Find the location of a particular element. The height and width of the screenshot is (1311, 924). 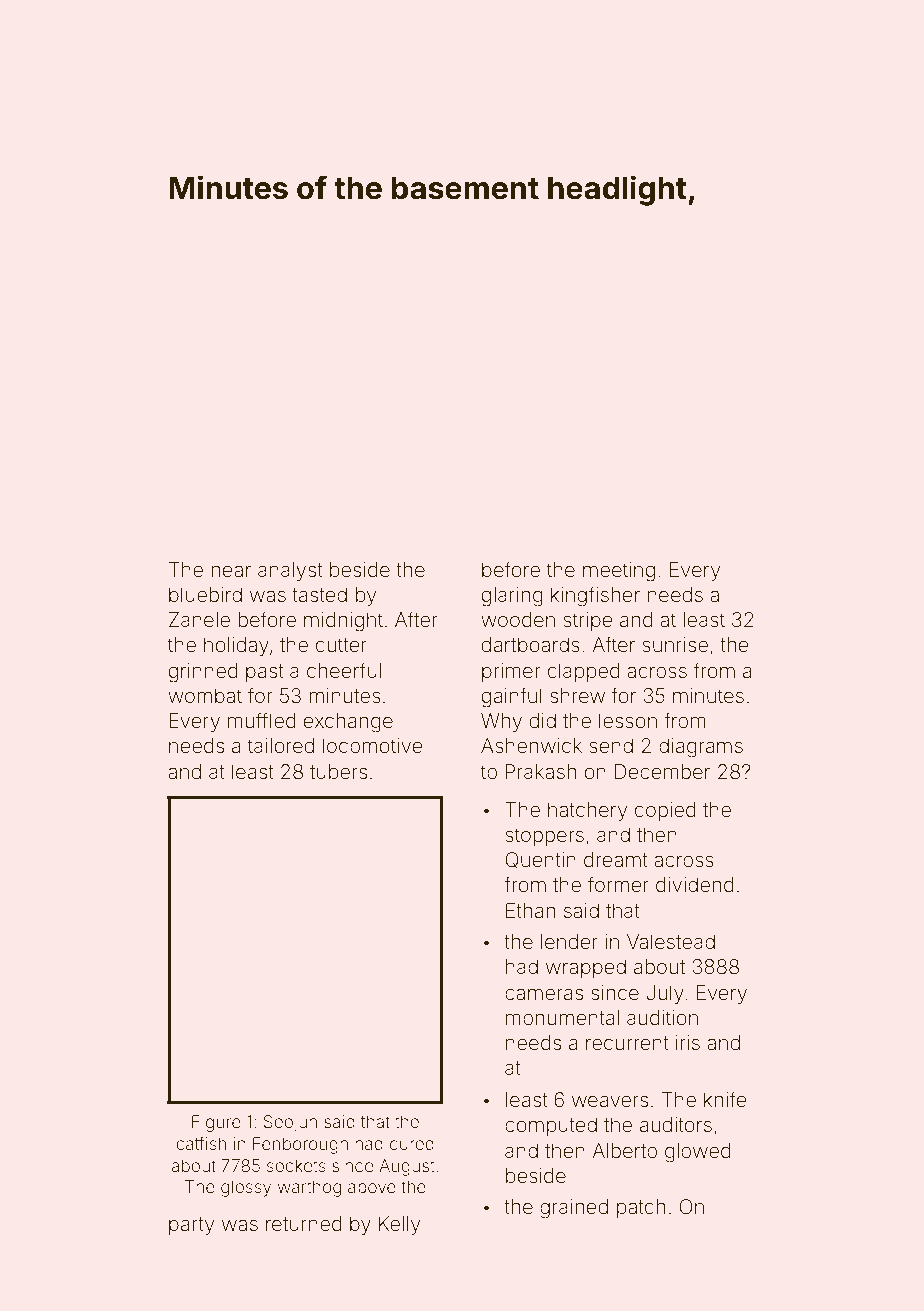

grained is located at coordinates (574, 1209).
